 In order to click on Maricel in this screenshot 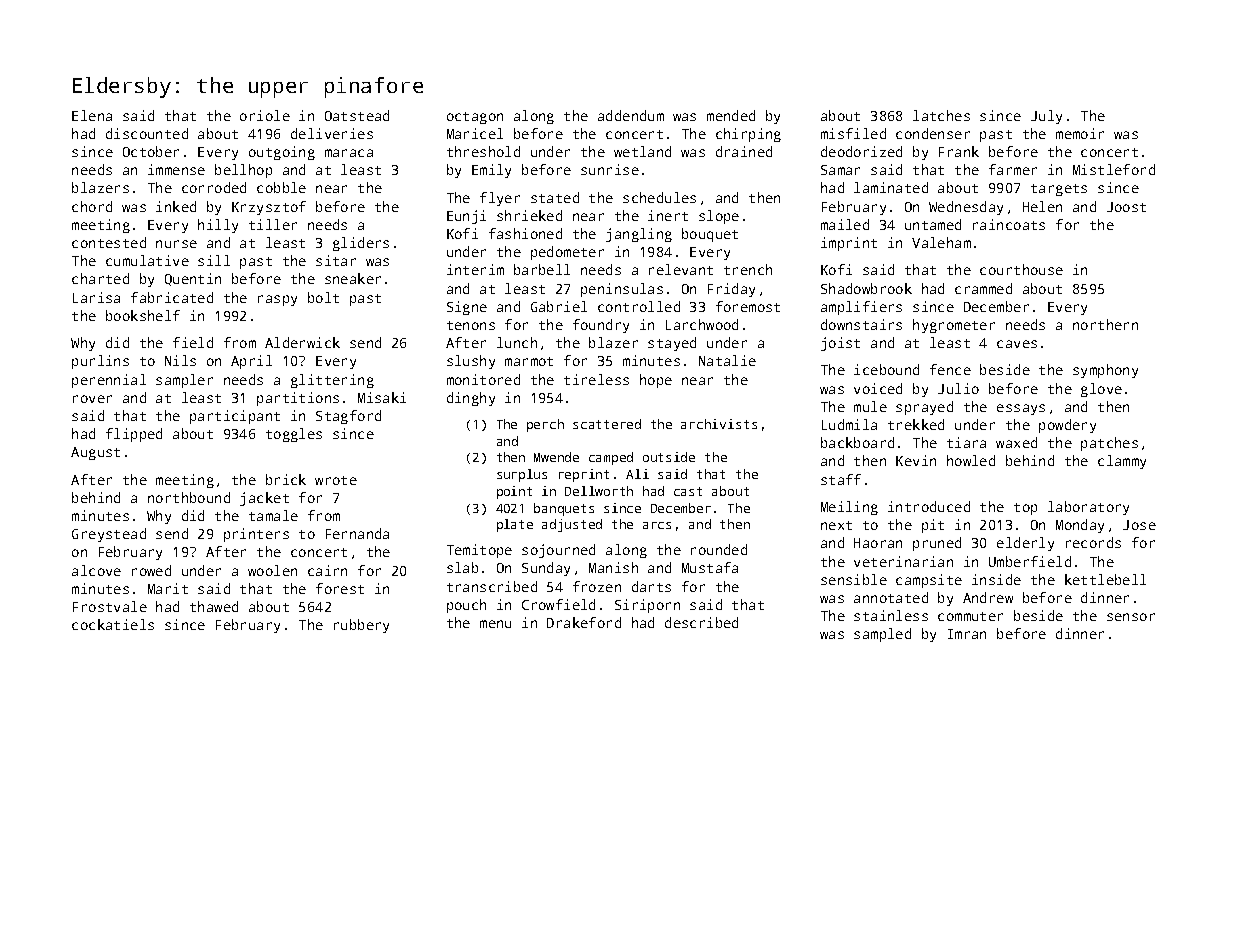, I will do `click(475, 133)`.
